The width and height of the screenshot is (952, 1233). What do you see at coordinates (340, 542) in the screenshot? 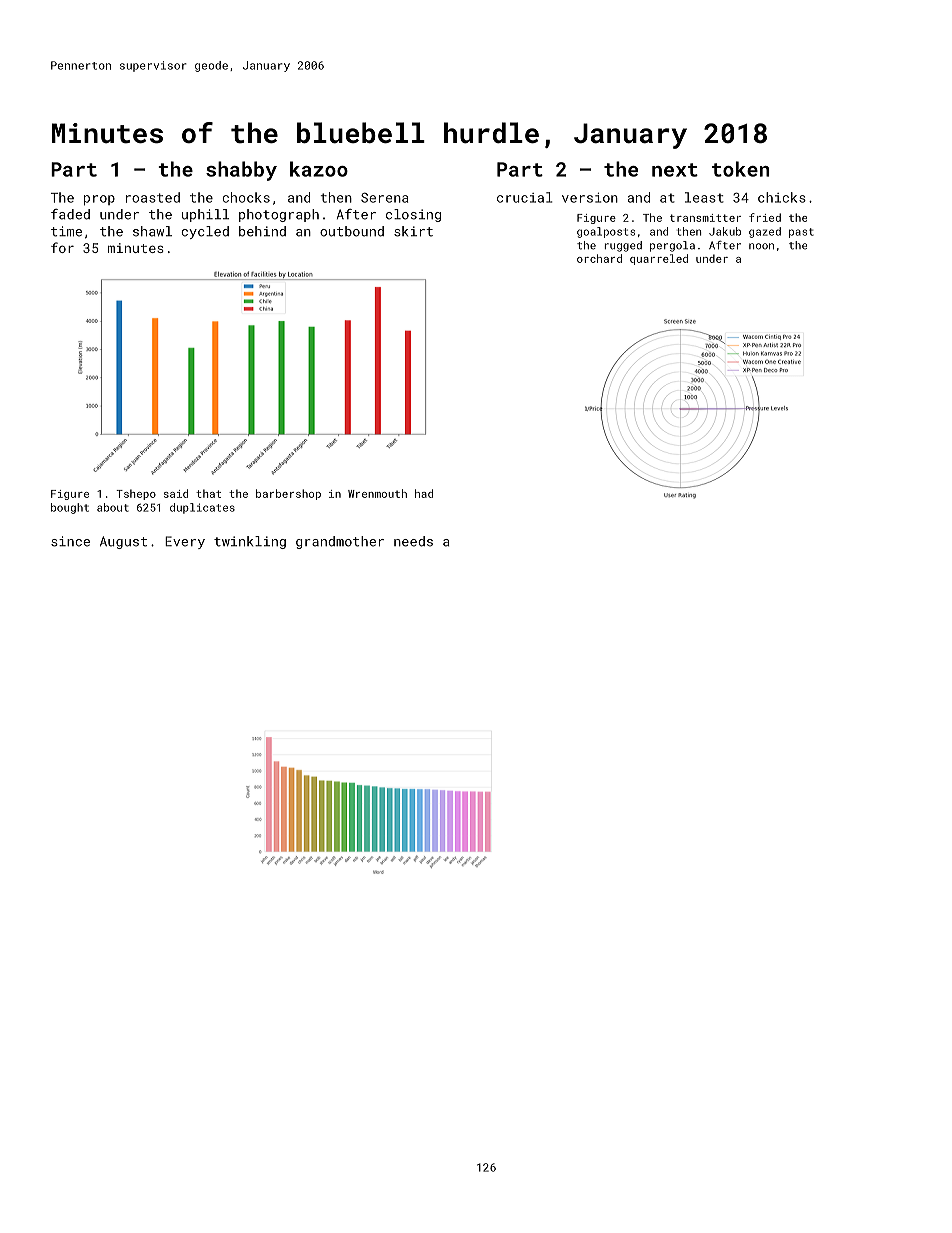
I see `grandmother` at bounding box center [340, 542].
